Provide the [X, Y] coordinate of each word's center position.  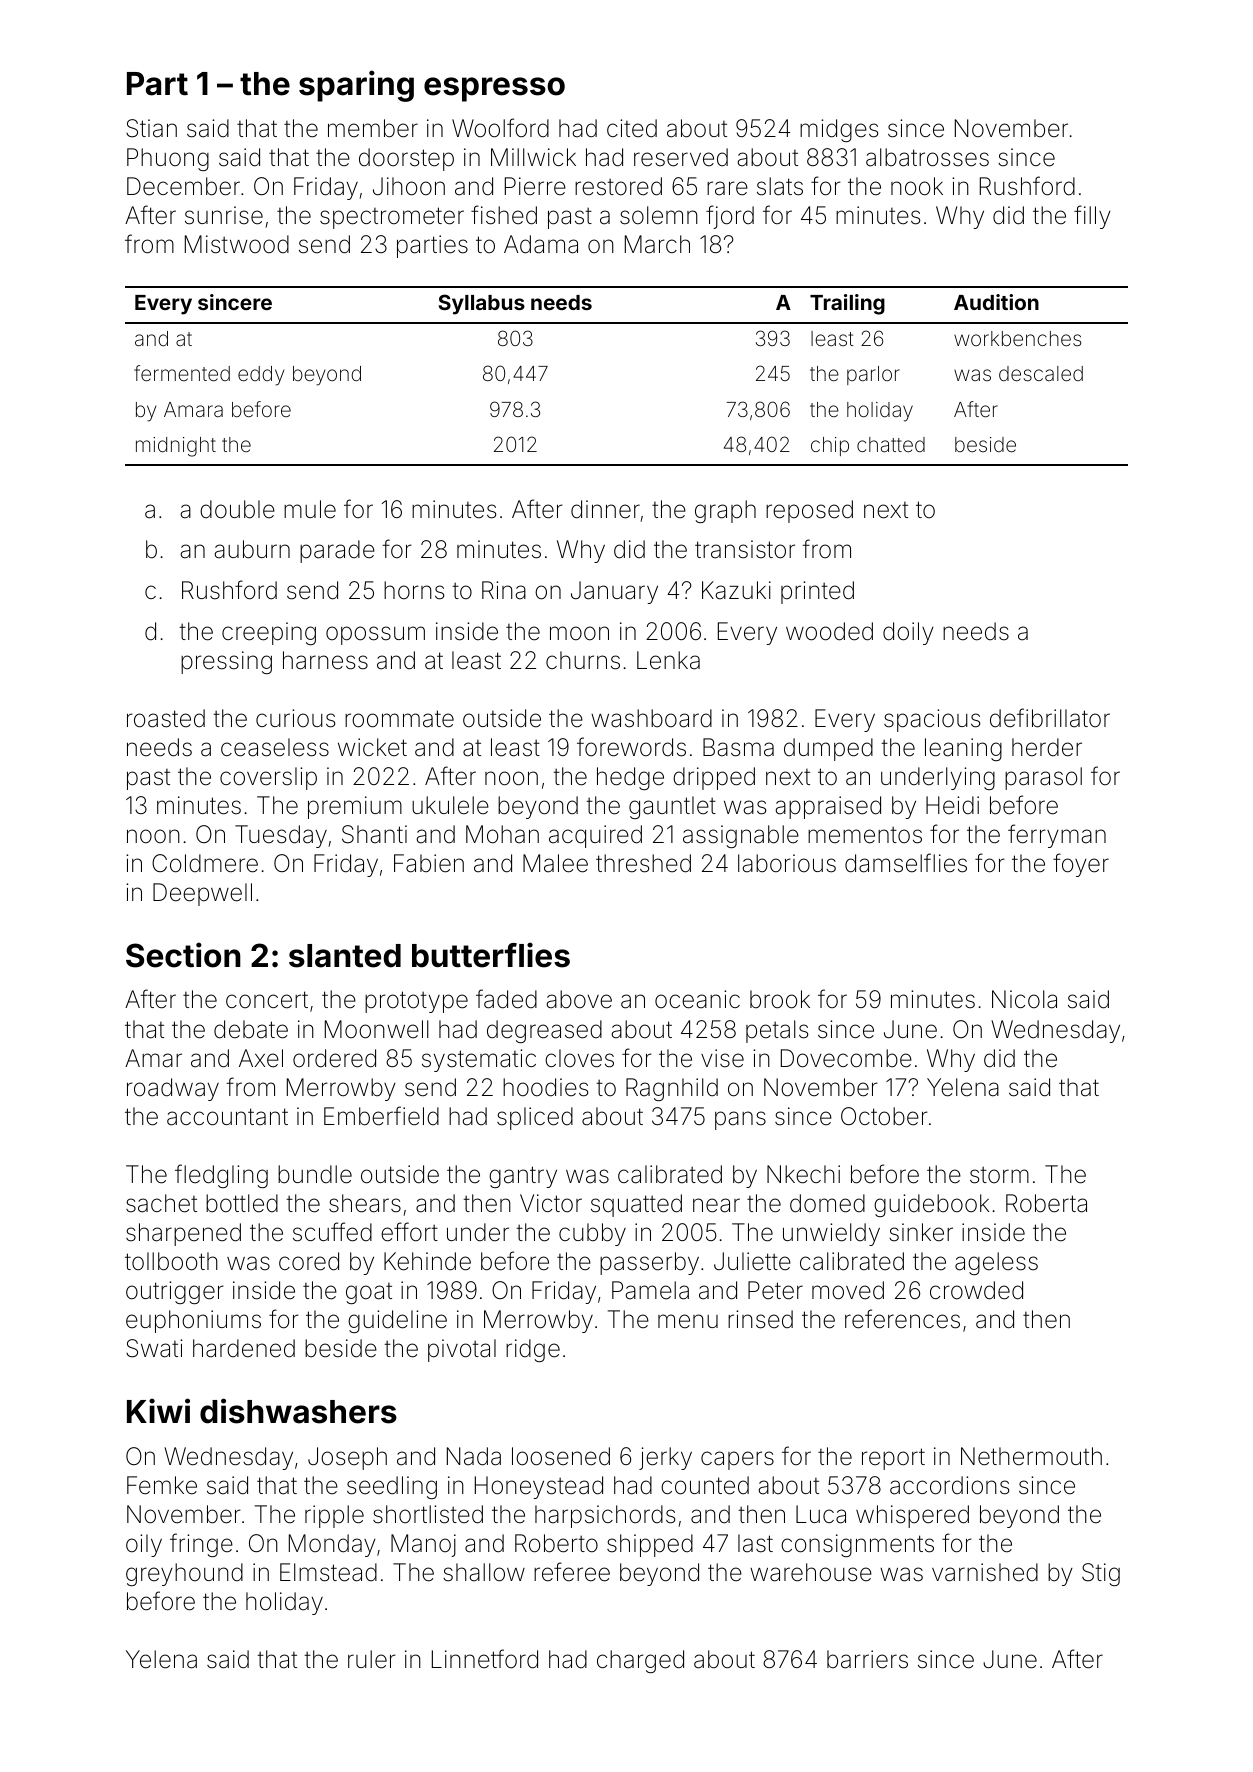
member [373, 128]
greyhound [184, 1574]
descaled [1041, 373]
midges [839, 130]
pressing [226, 662]
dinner [605, 509]
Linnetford [485, 1659]
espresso [494, 89]
